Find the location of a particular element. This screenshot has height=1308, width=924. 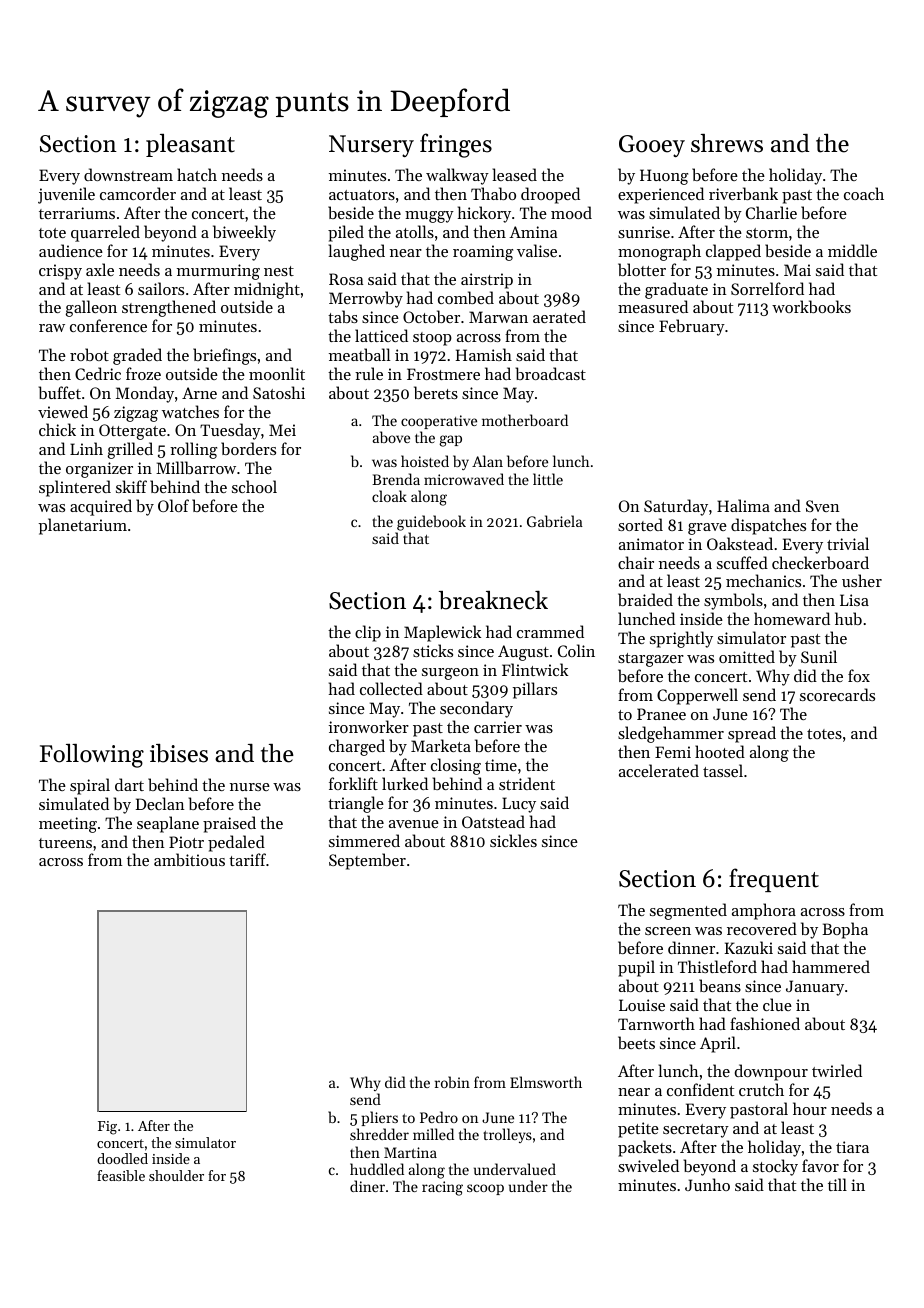

Halima is located at coordinates (743, 505).
